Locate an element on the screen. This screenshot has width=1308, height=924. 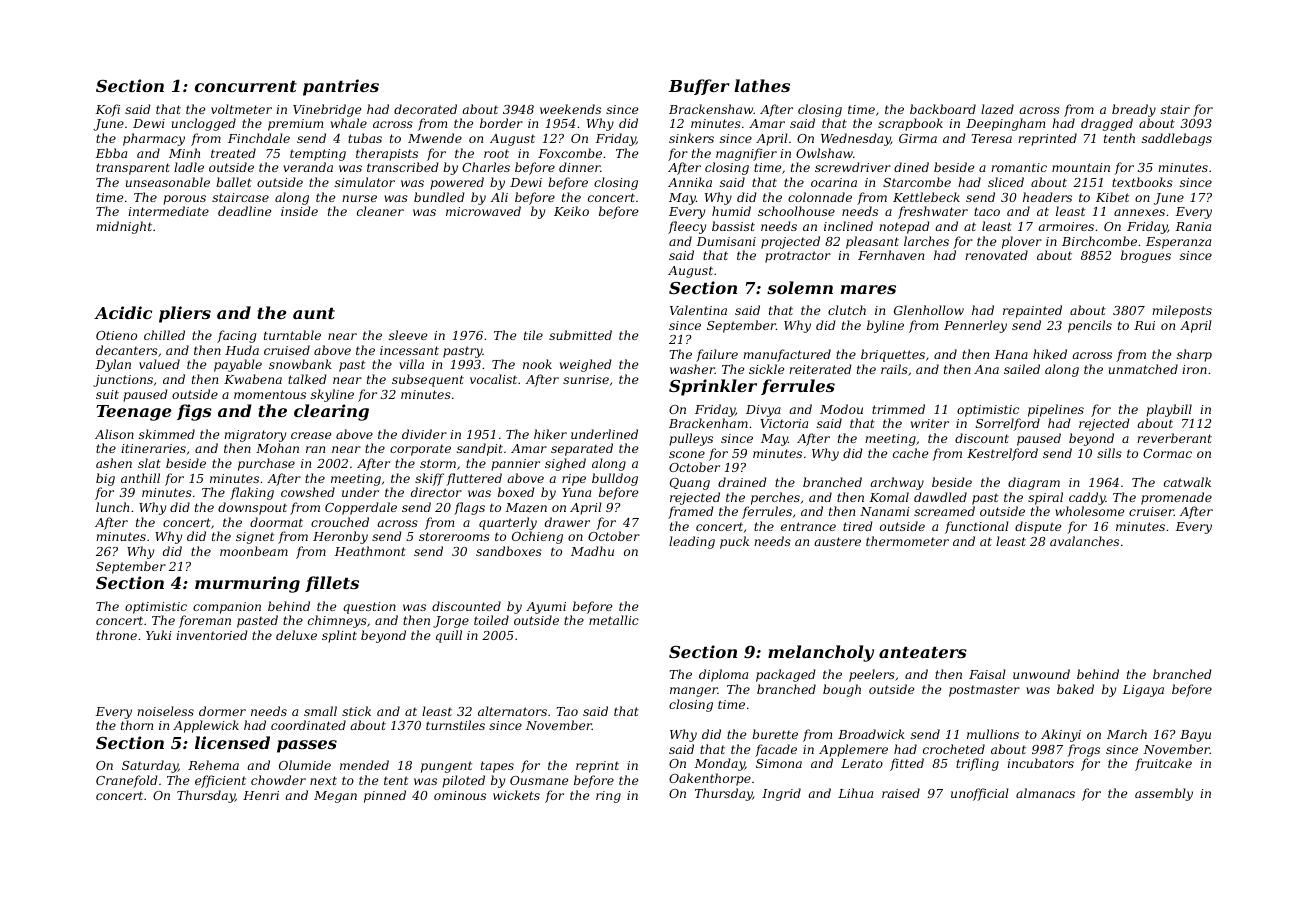
weighed is located at coordinates (586, 365).
